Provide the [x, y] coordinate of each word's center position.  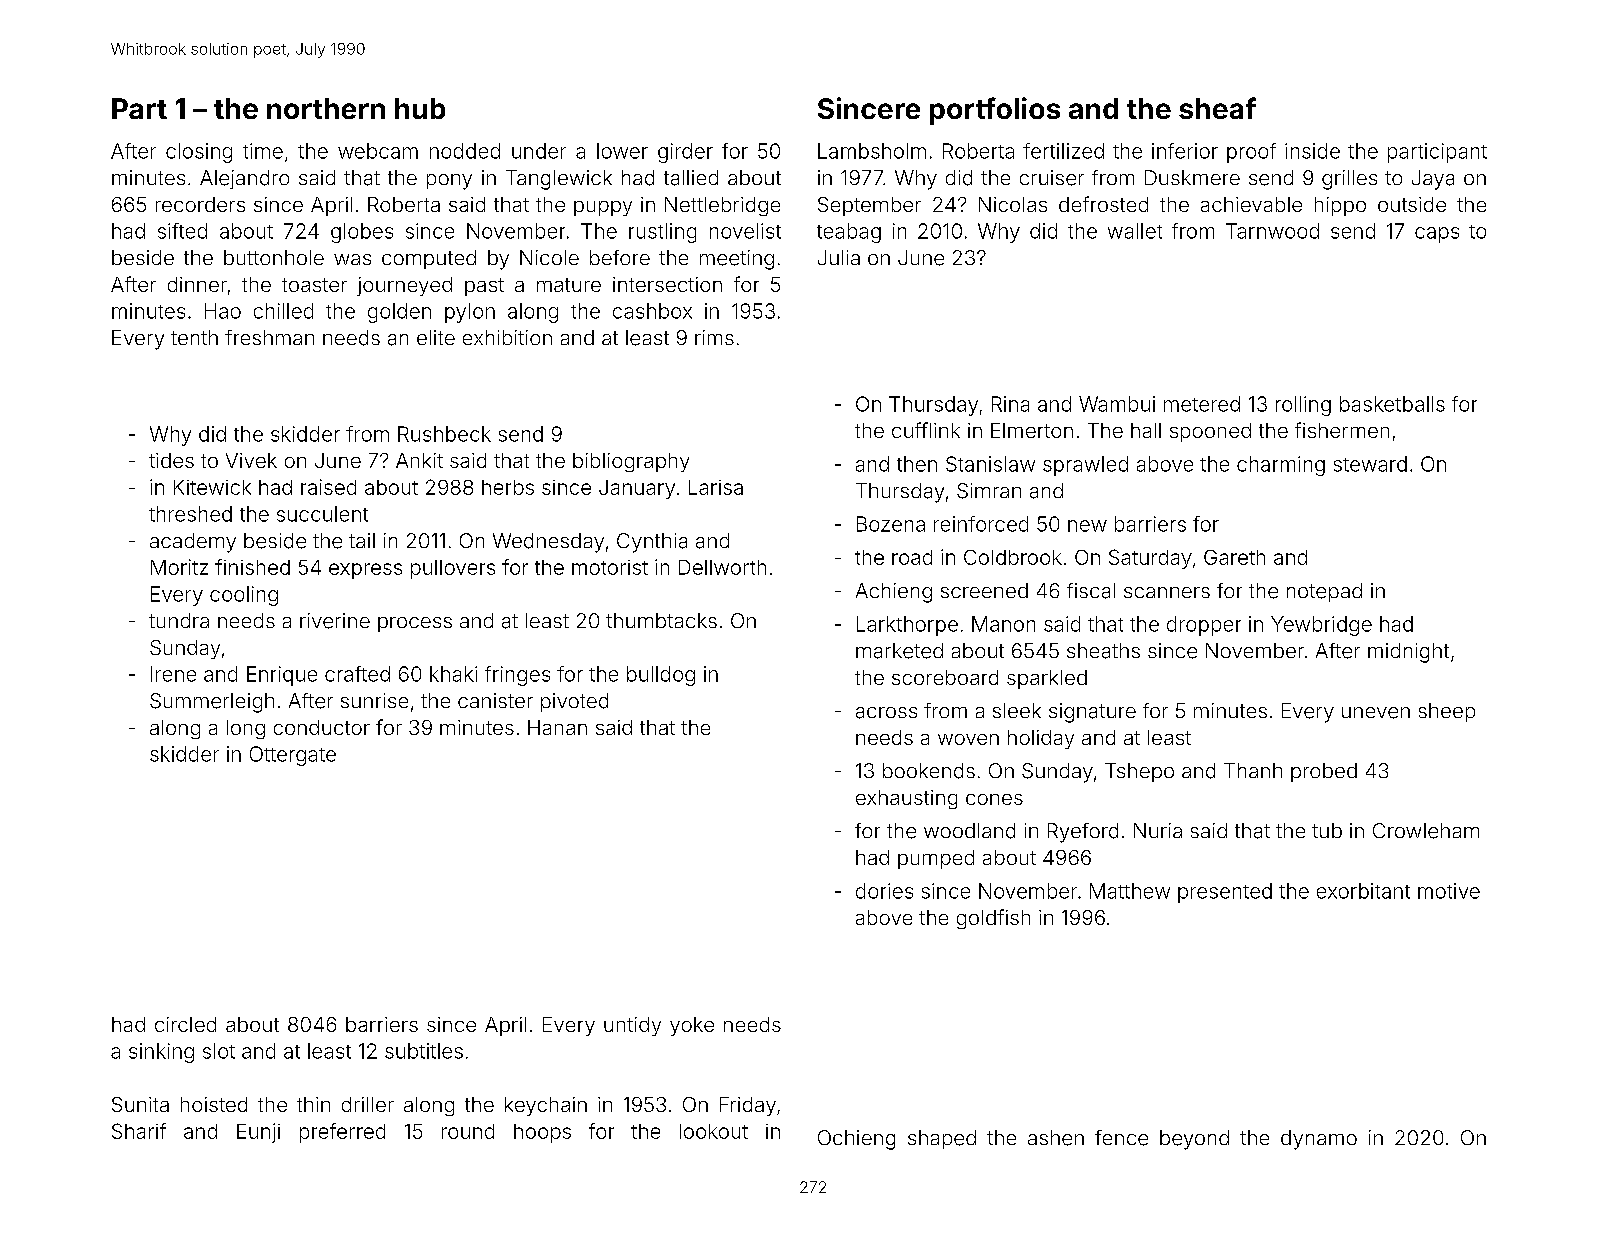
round [468, 1131]
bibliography [631, 462]
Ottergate [293, 756]
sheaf [1217, 108]
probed [1324, 772]
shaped [942, 1139]
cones [994, 799]
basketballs [1392, 404]
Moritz [179, 567]
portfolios [995, 111]
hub [420, 108]
